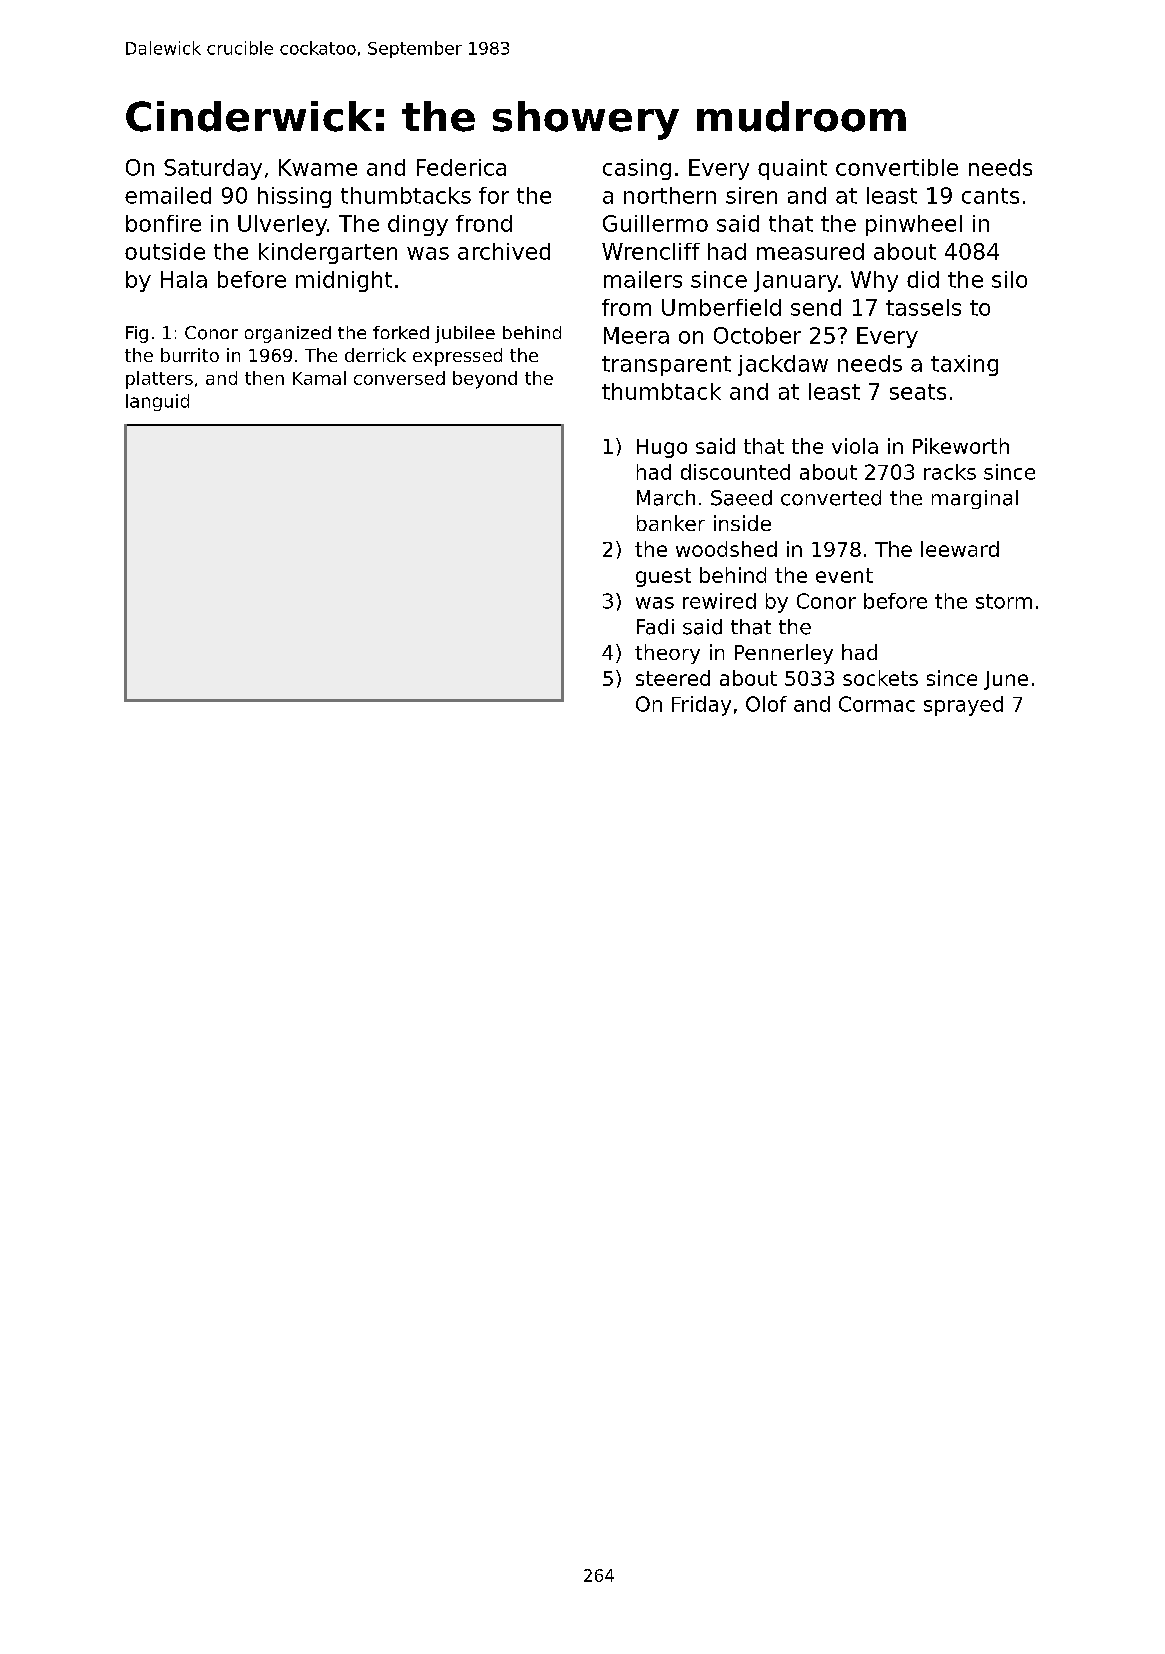  Describe the element at coordinates (701, 706) in the screenshot. I see `Friday` at that location.
